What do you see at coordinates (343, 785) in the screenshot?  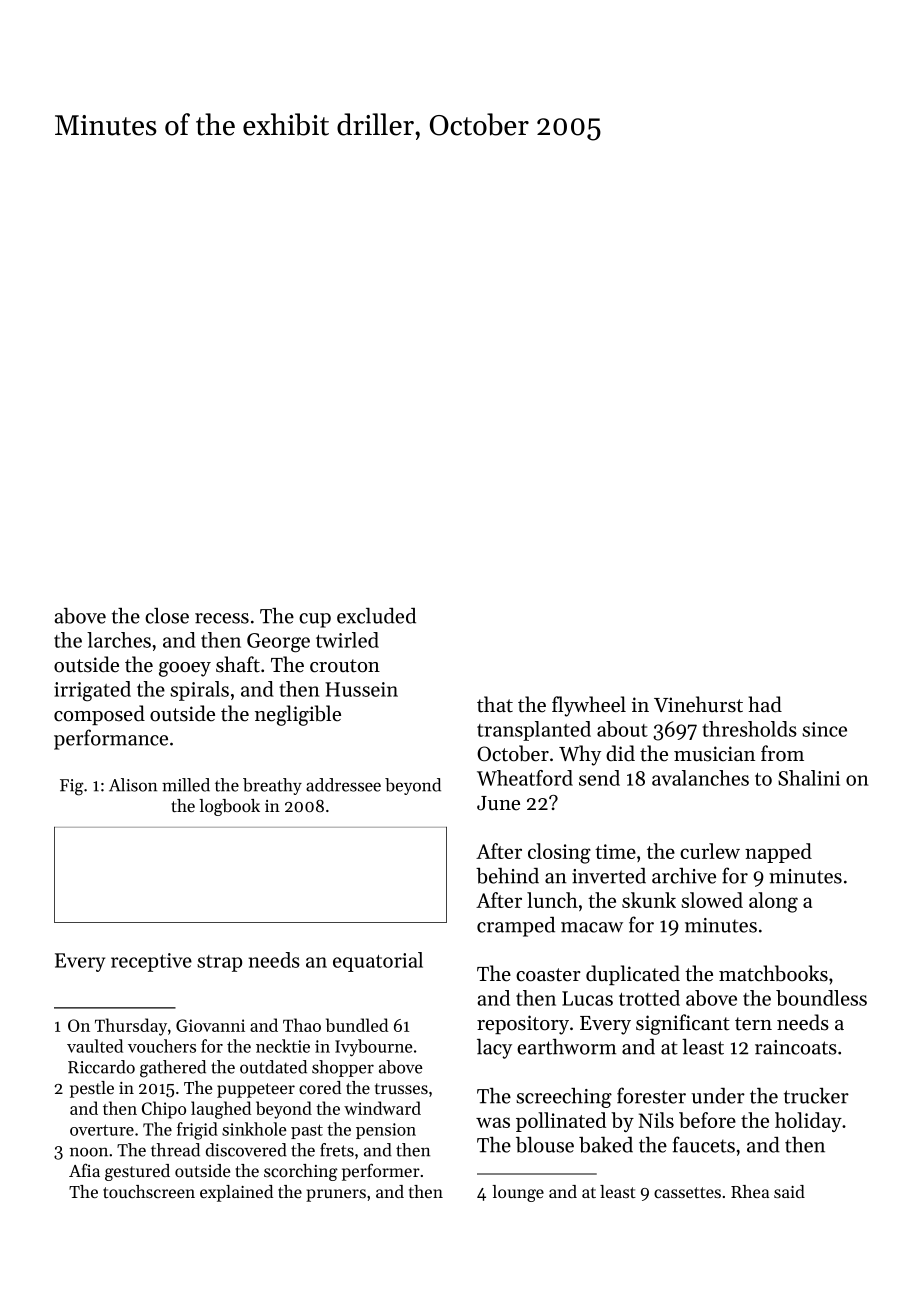 I see `addressee` at bounding box center [343, 785].
